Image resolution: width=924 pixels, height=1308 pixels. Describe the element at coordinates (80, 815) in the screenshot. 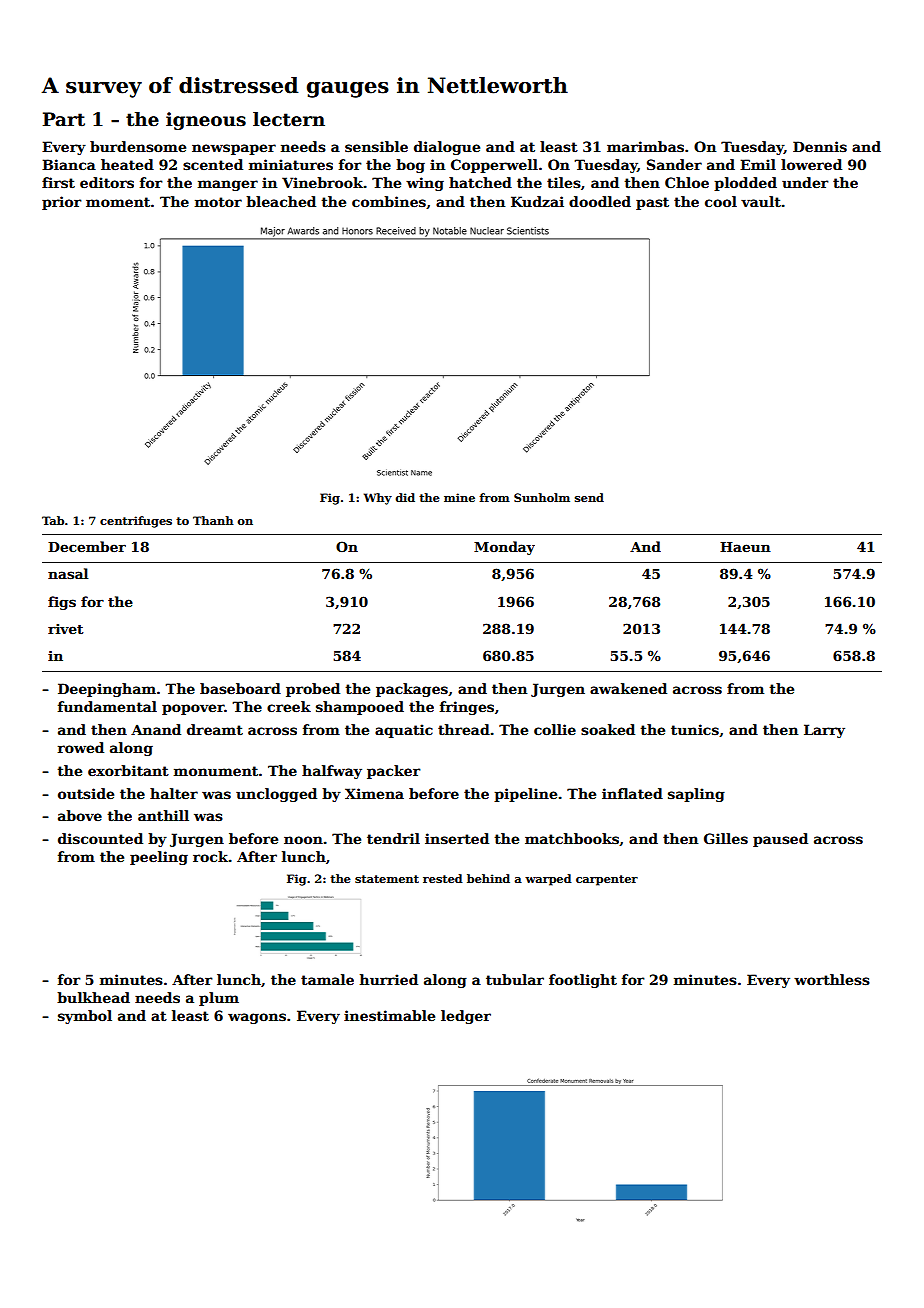

I see `above` at that location.
